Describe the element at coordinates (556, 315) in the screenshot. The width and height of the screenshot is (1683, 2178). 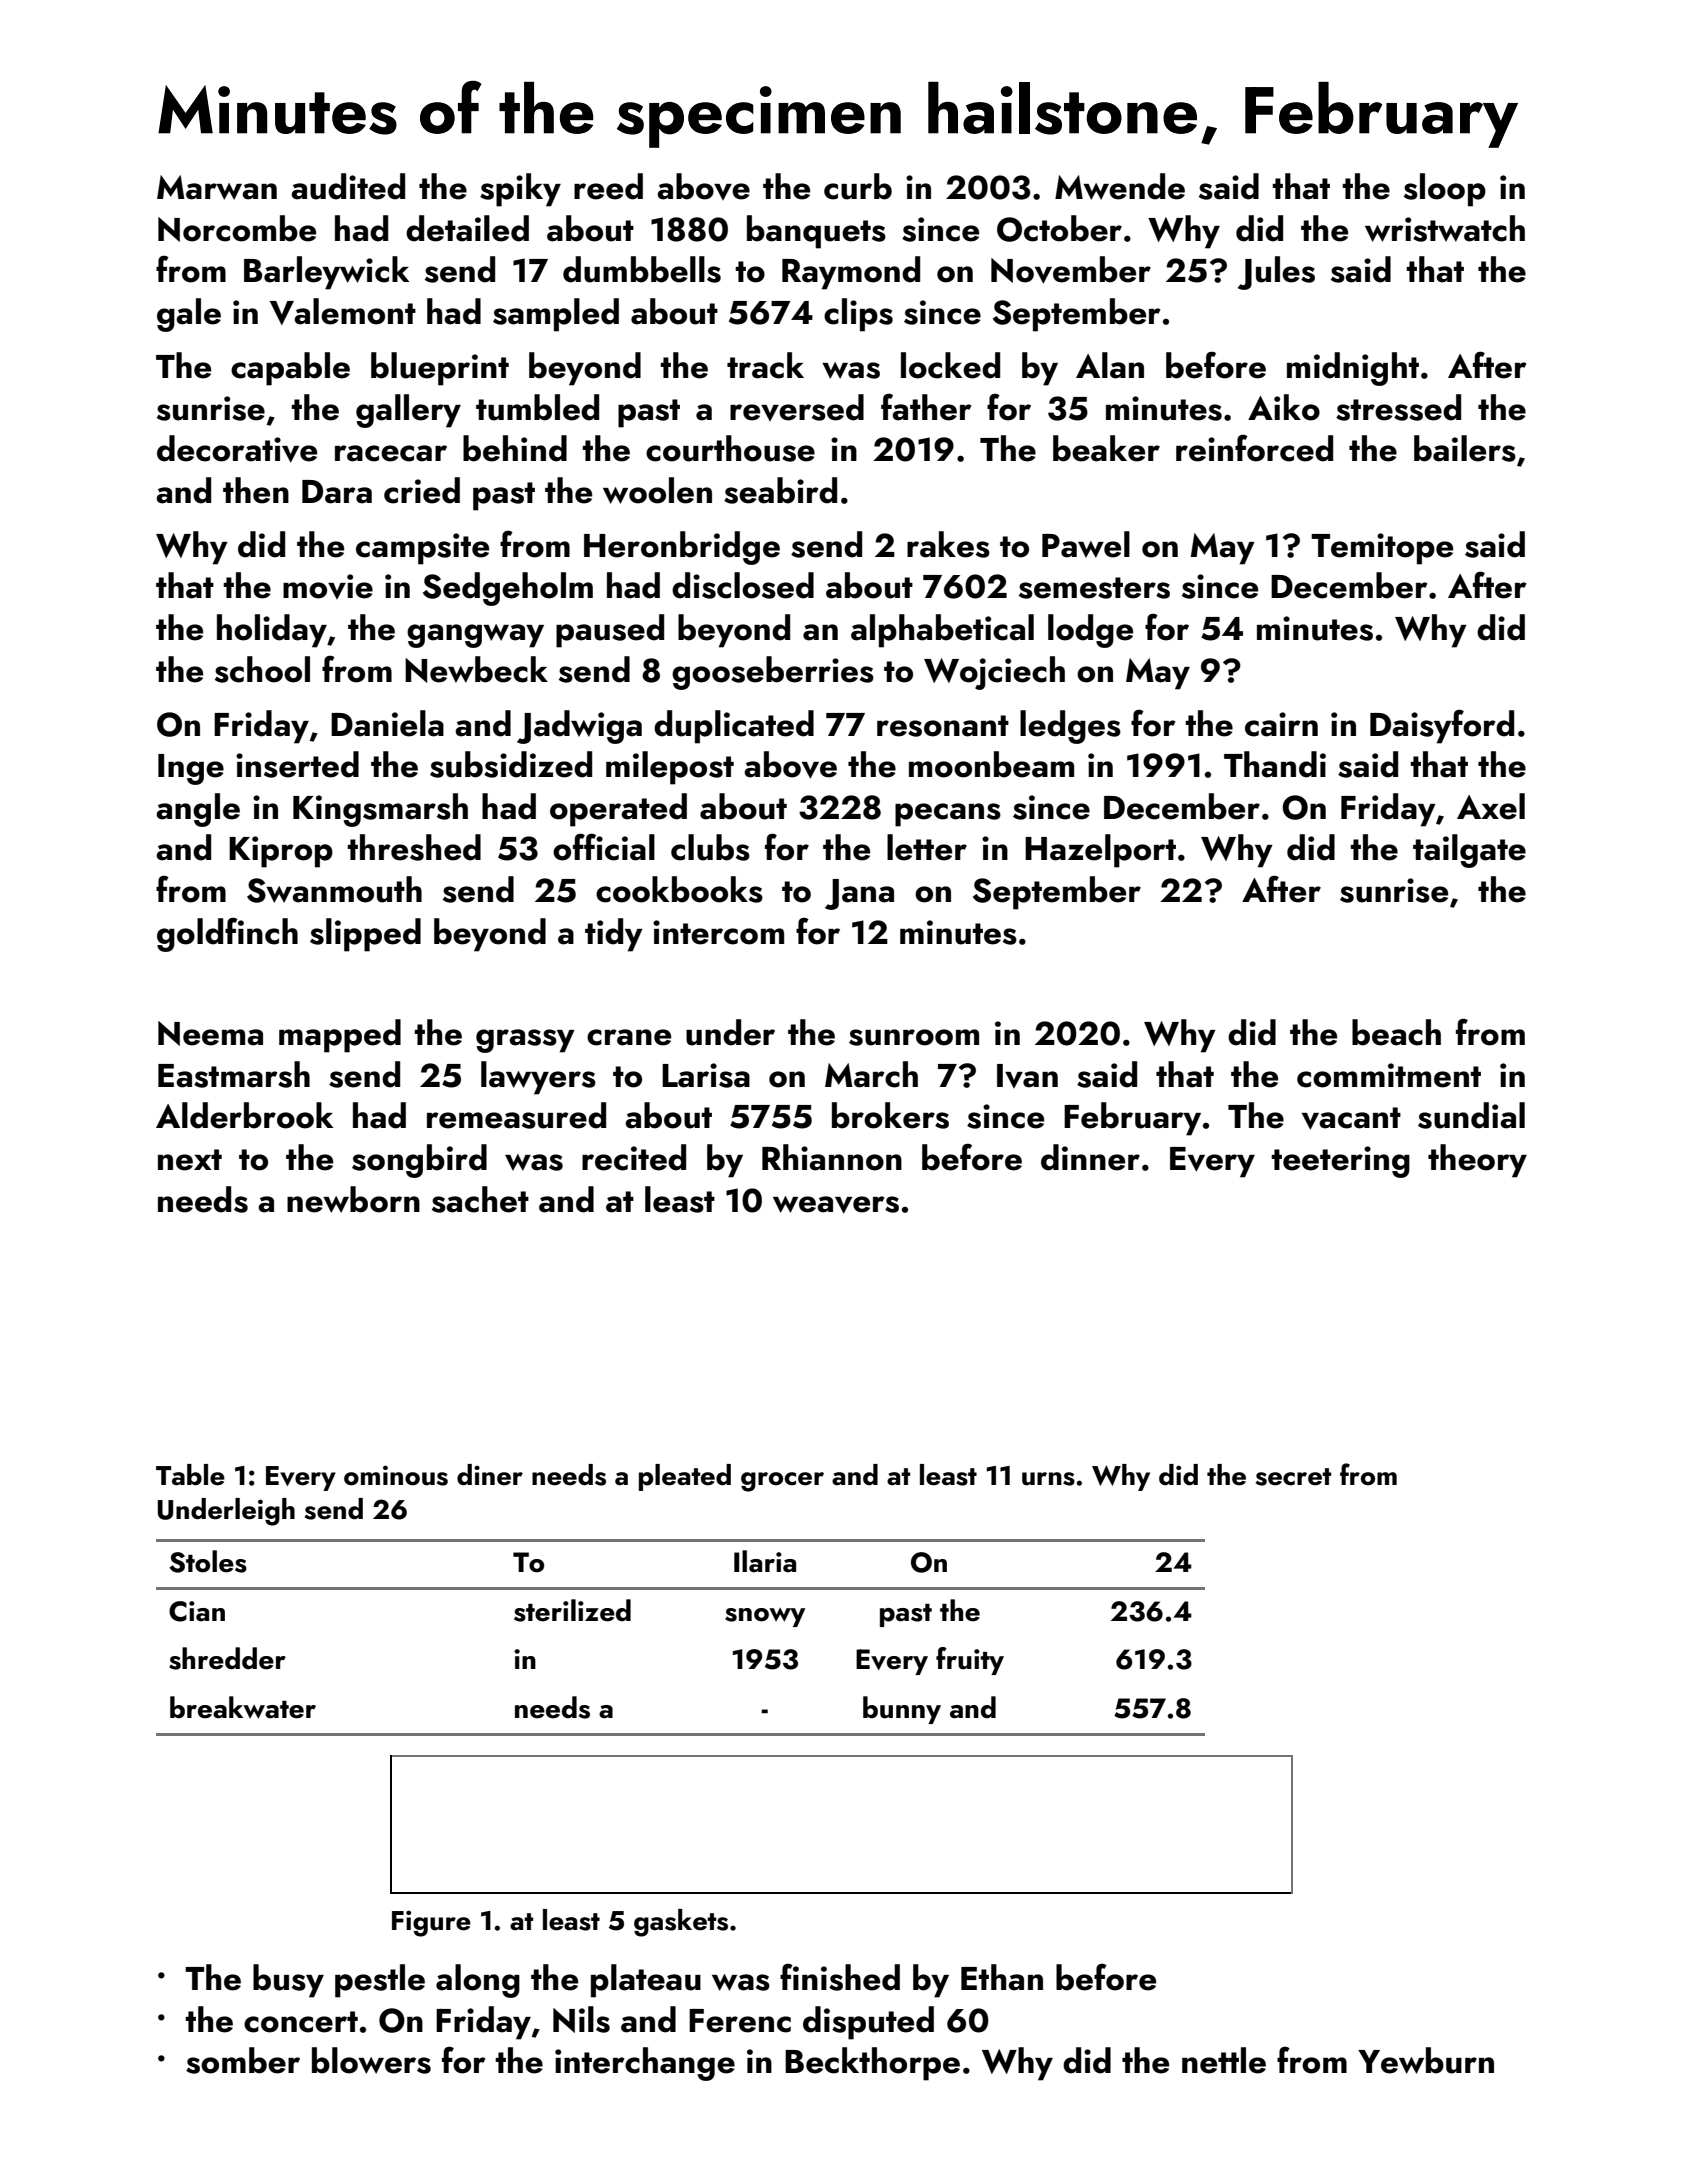
I see `sampled` at that location.
